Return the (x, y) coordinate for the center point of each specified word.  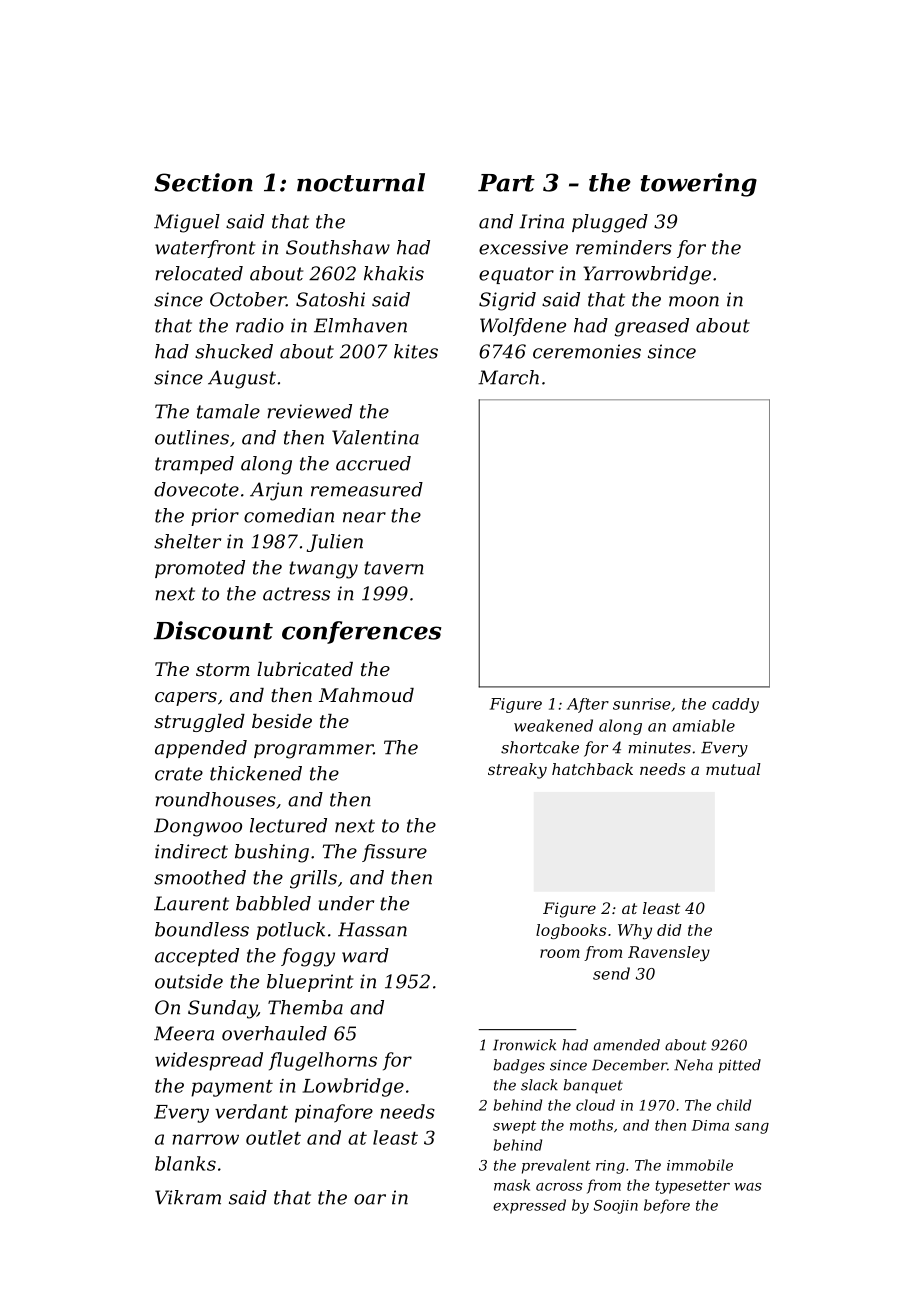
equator (516, 275)
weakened (553, 725)
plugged (610, 223)
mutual (733, 769)
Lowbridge (353, 1087)
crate (179, 774)
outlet (273, 1137)
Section (203, 182)
